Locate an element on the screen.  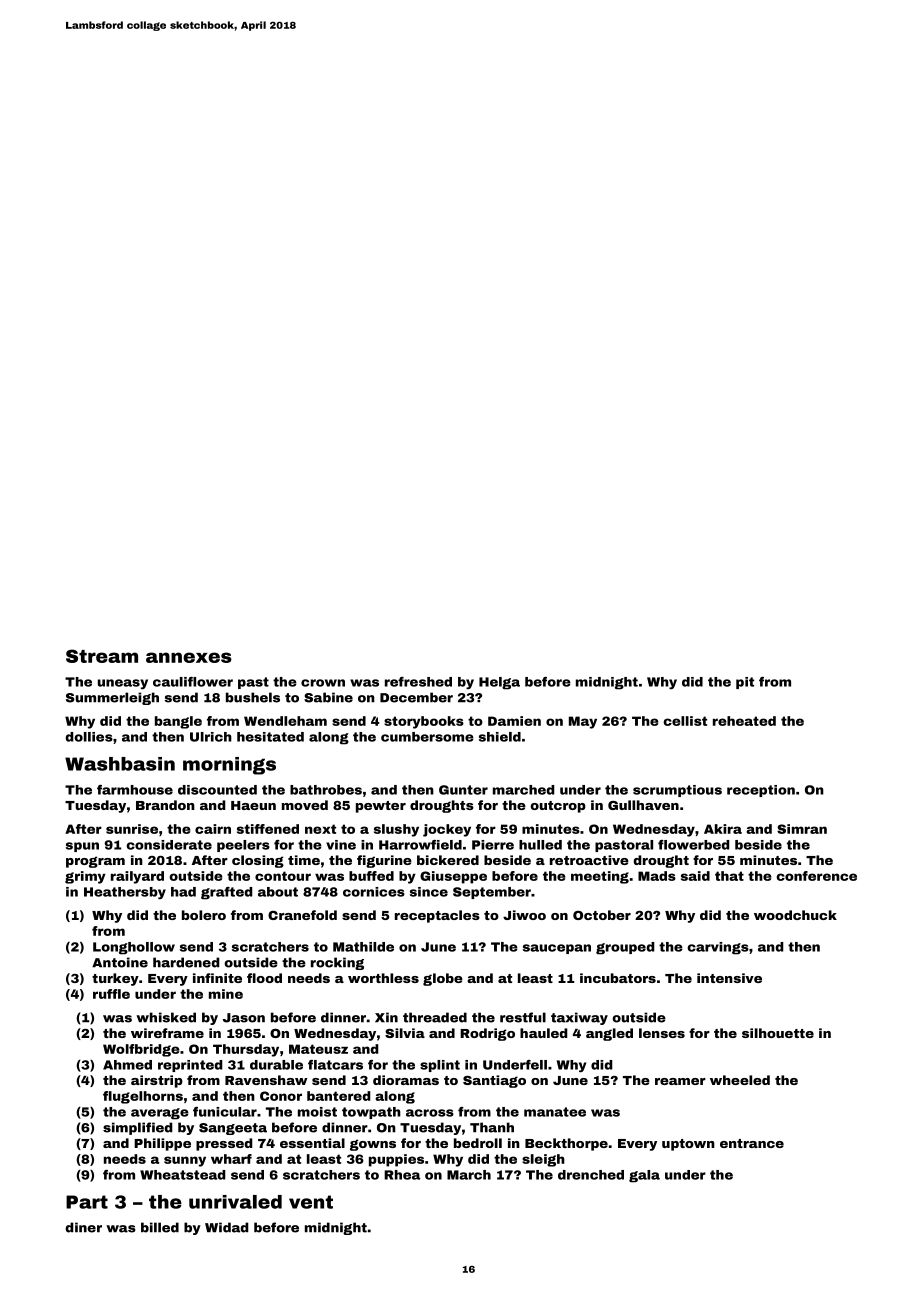
Jason is located at coordinates (244, 1018).
